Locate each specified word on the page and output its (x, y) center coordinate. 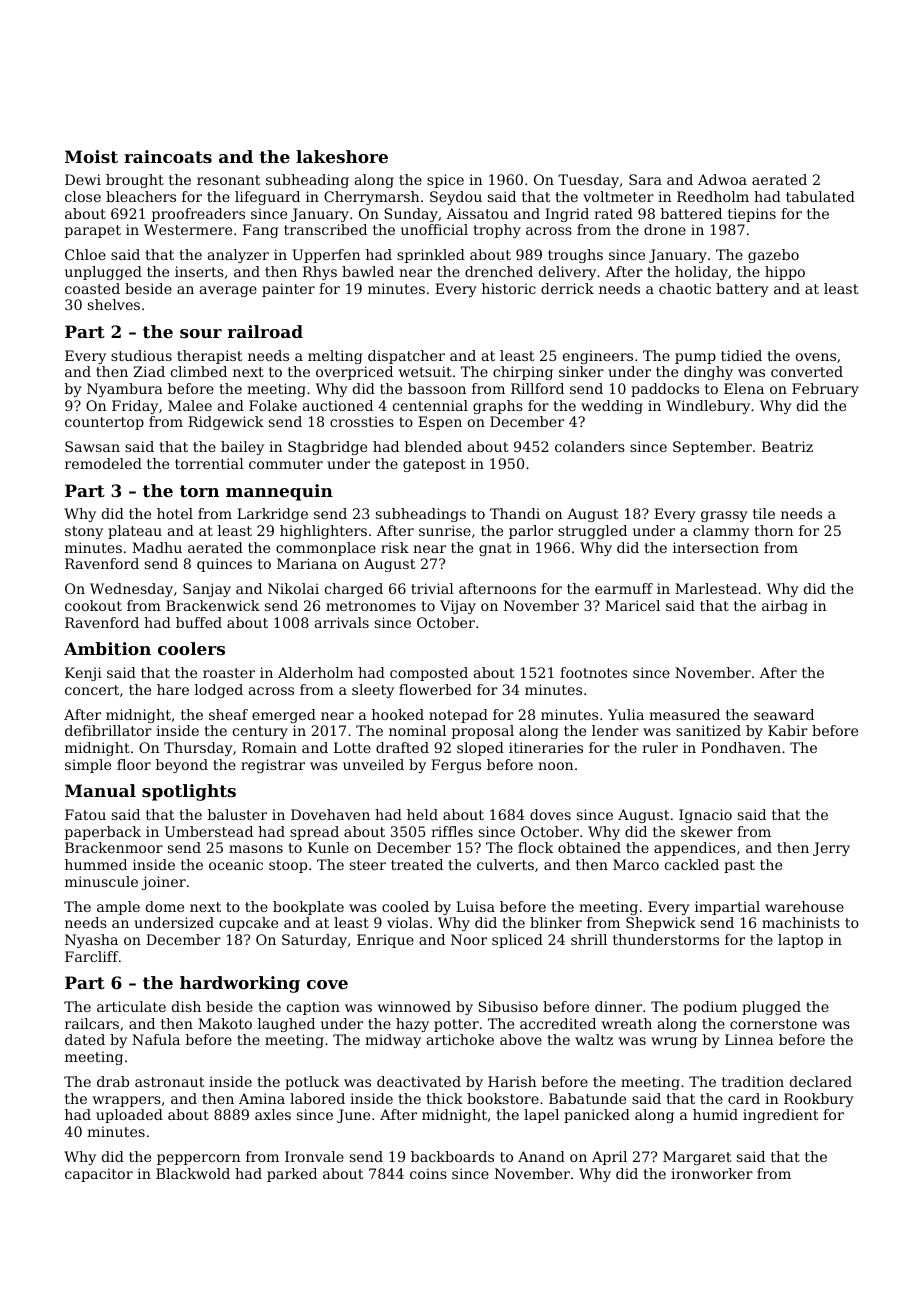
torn (199, 491)
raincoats (168, 156)
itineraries (546, 747)
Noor (469, 939)
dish (186, 1006)
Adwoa (722, 179)
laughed (286, 1025)
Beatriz (787, 446)
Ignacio (705, 816)
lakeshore (342, 156)
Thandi (515, 513)
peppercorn (199, 1159)
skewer (707, 831)
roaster (229, 673)
